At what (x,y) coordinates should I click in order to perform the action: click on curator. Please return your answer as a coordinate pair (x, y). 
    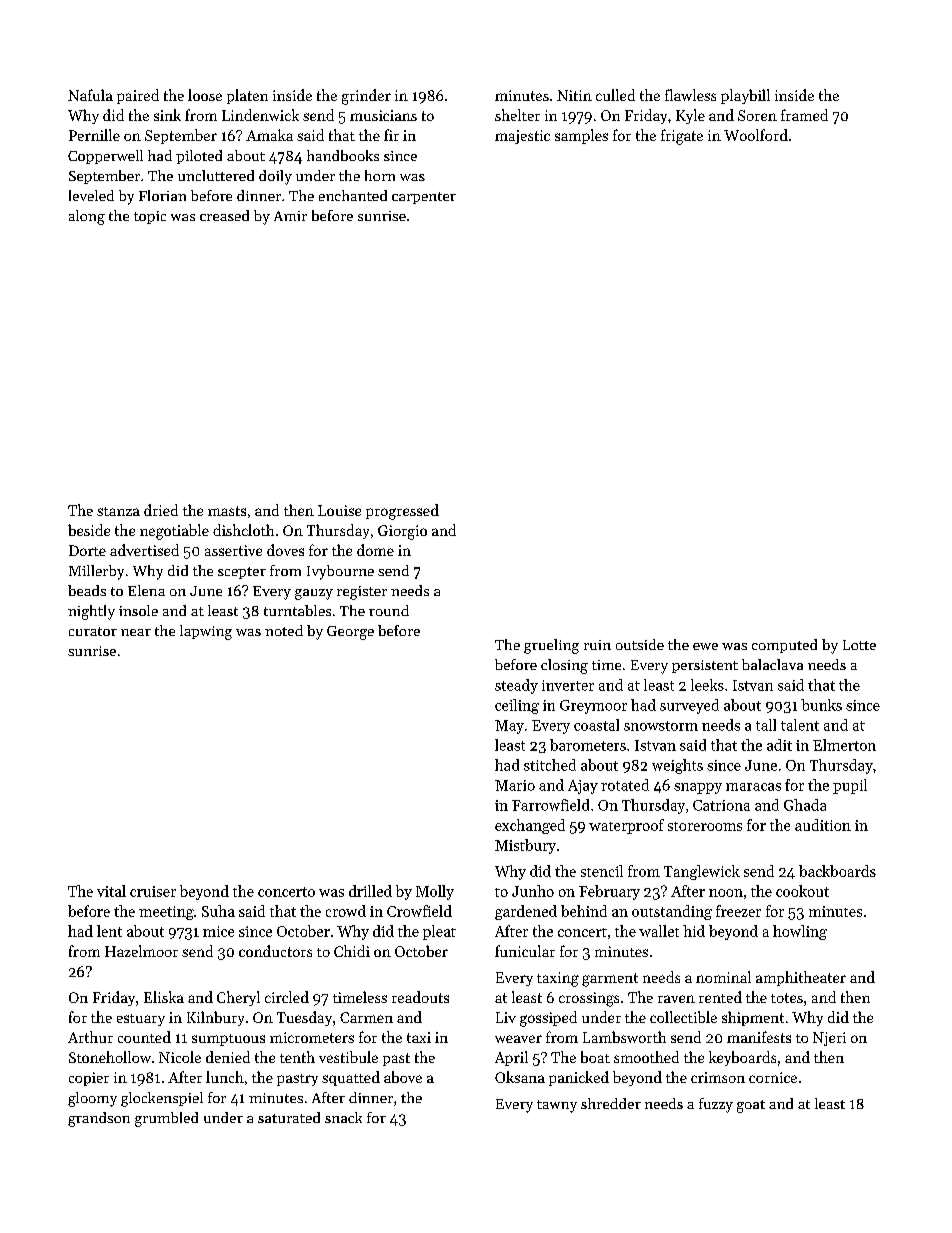
    Looking at the image, I should click on (93, 631).
